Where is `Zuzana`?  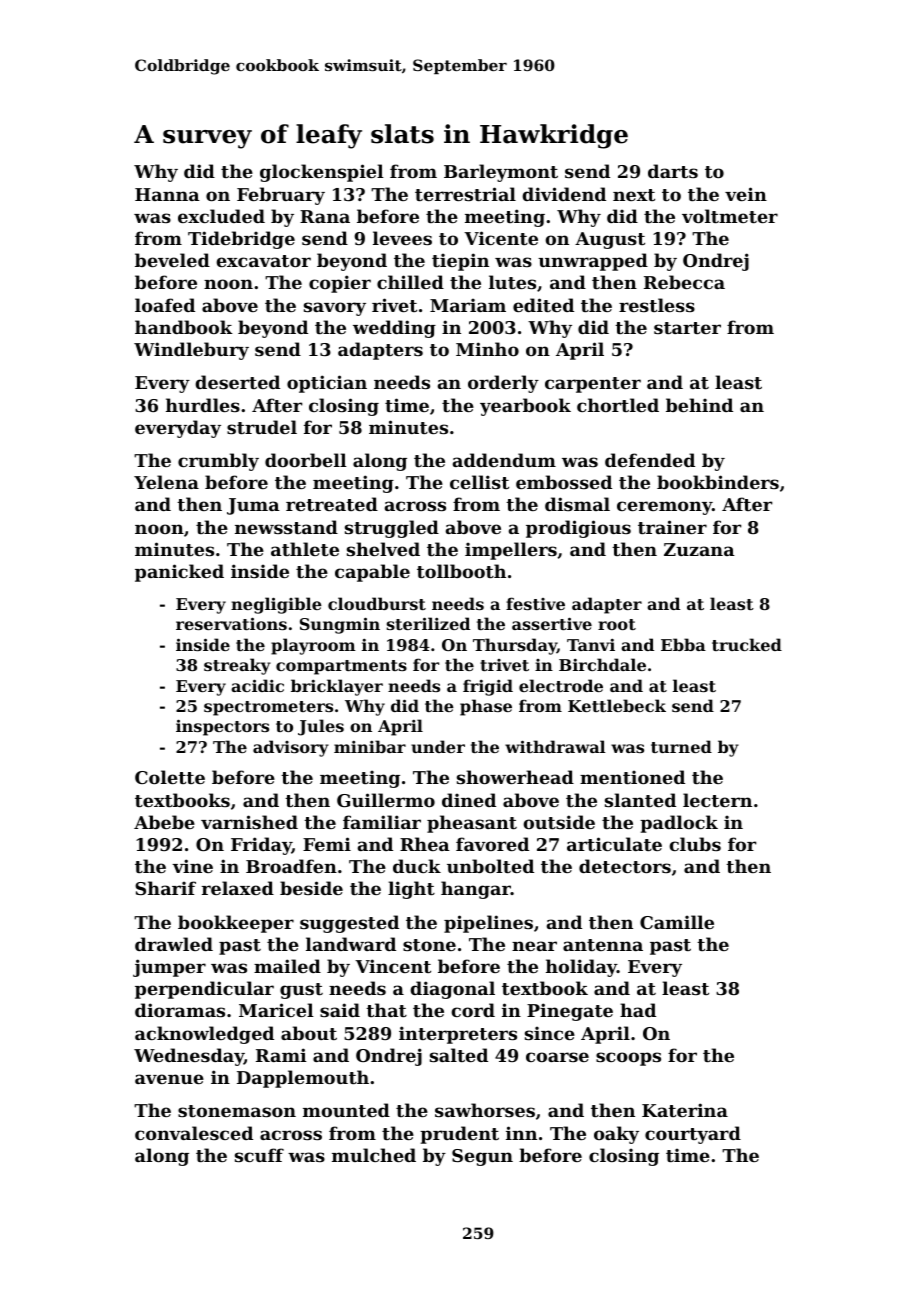
Zuzana is located at coordinates (699, 549).
